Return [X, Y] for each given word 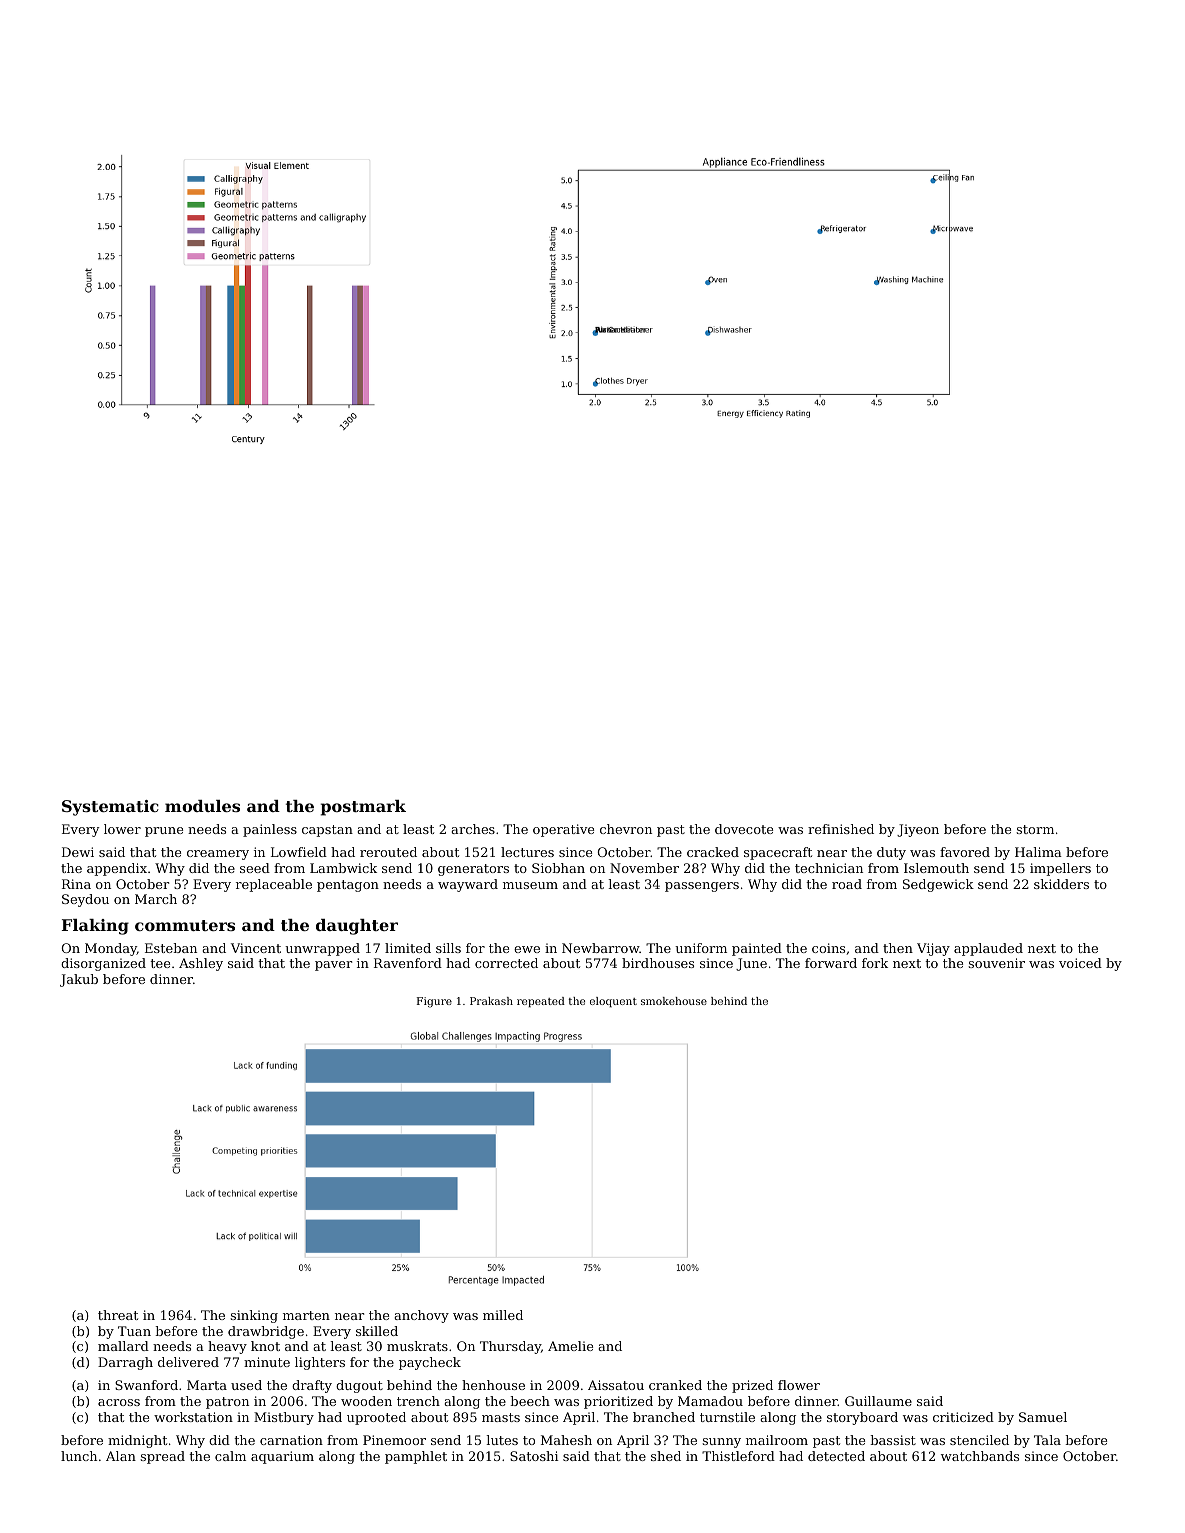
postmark [363, 808]
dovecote [744, 829]
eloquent [613, 1002]
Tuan [134, 1331]
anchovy [421, 1316]
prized [752, 1386]
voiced [1080, 963]
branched [664, 1417]
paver [333, 966]
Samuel [1043, 1417]
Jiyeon [918, 830]
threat [118, 1315]
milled [503, 1315]
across [119, 1402]
